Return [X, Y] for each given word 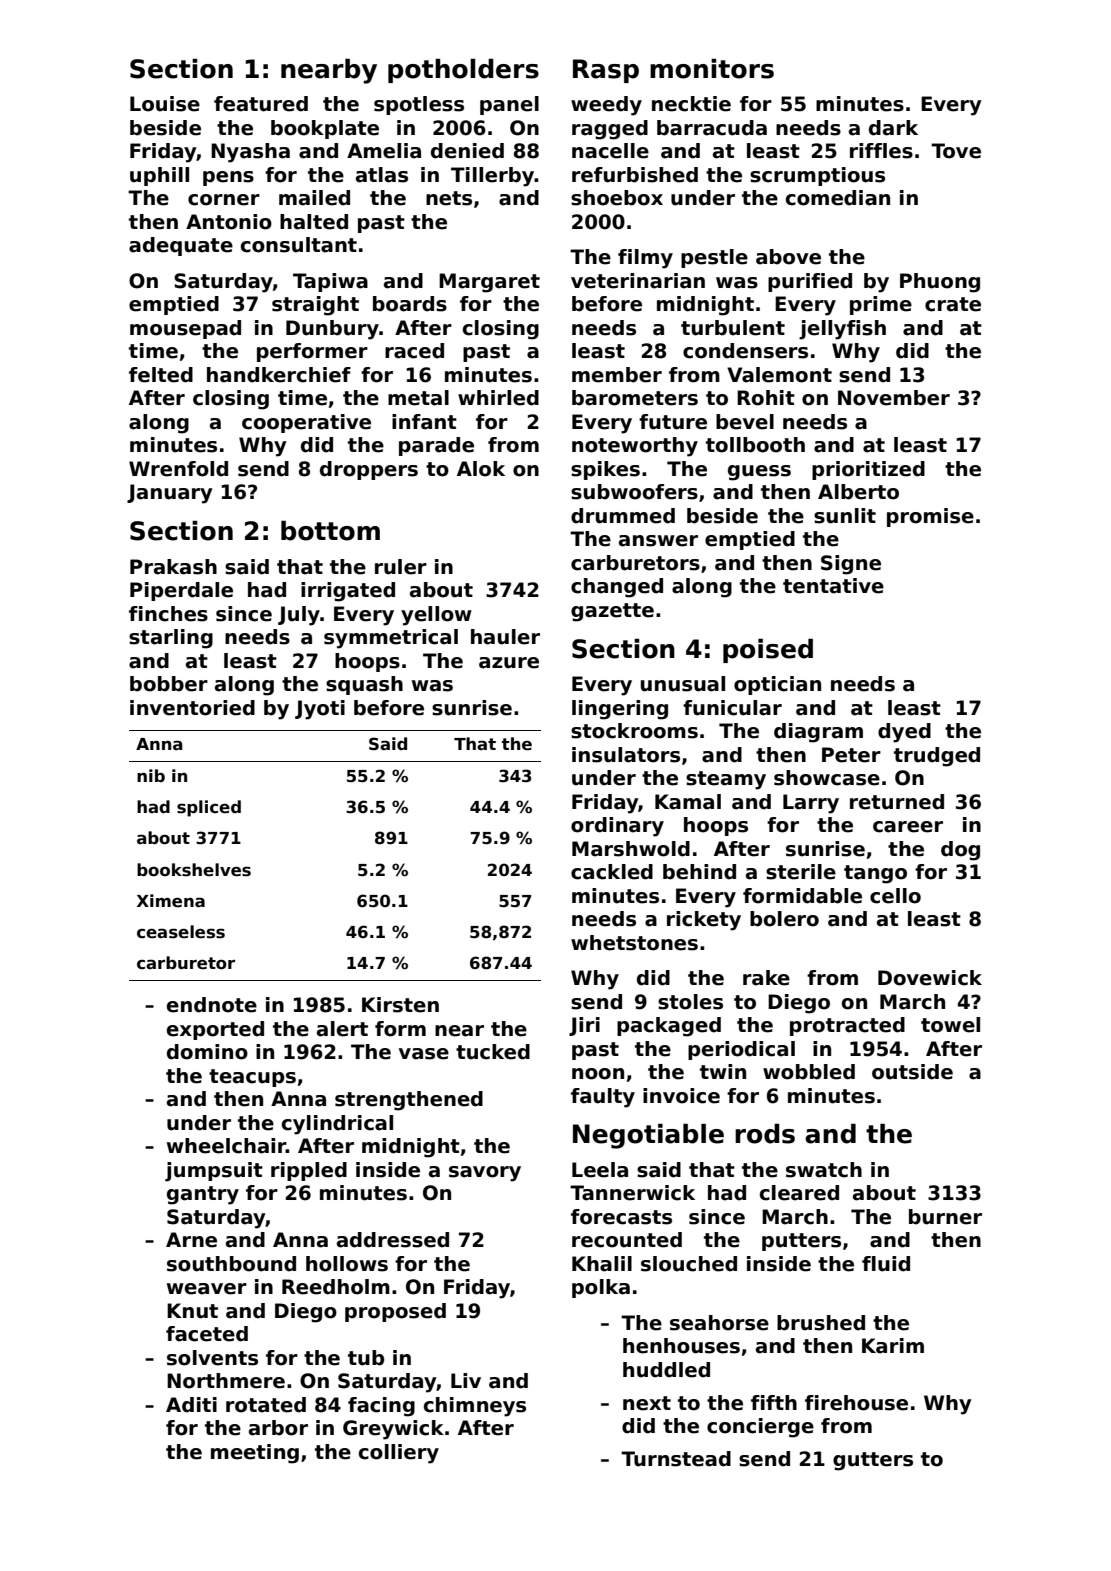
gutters [873, 1461]
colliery [399, 1454]
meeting [255, 1454]
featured [261, 104]
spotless [419, 105]
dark [893, 128]
